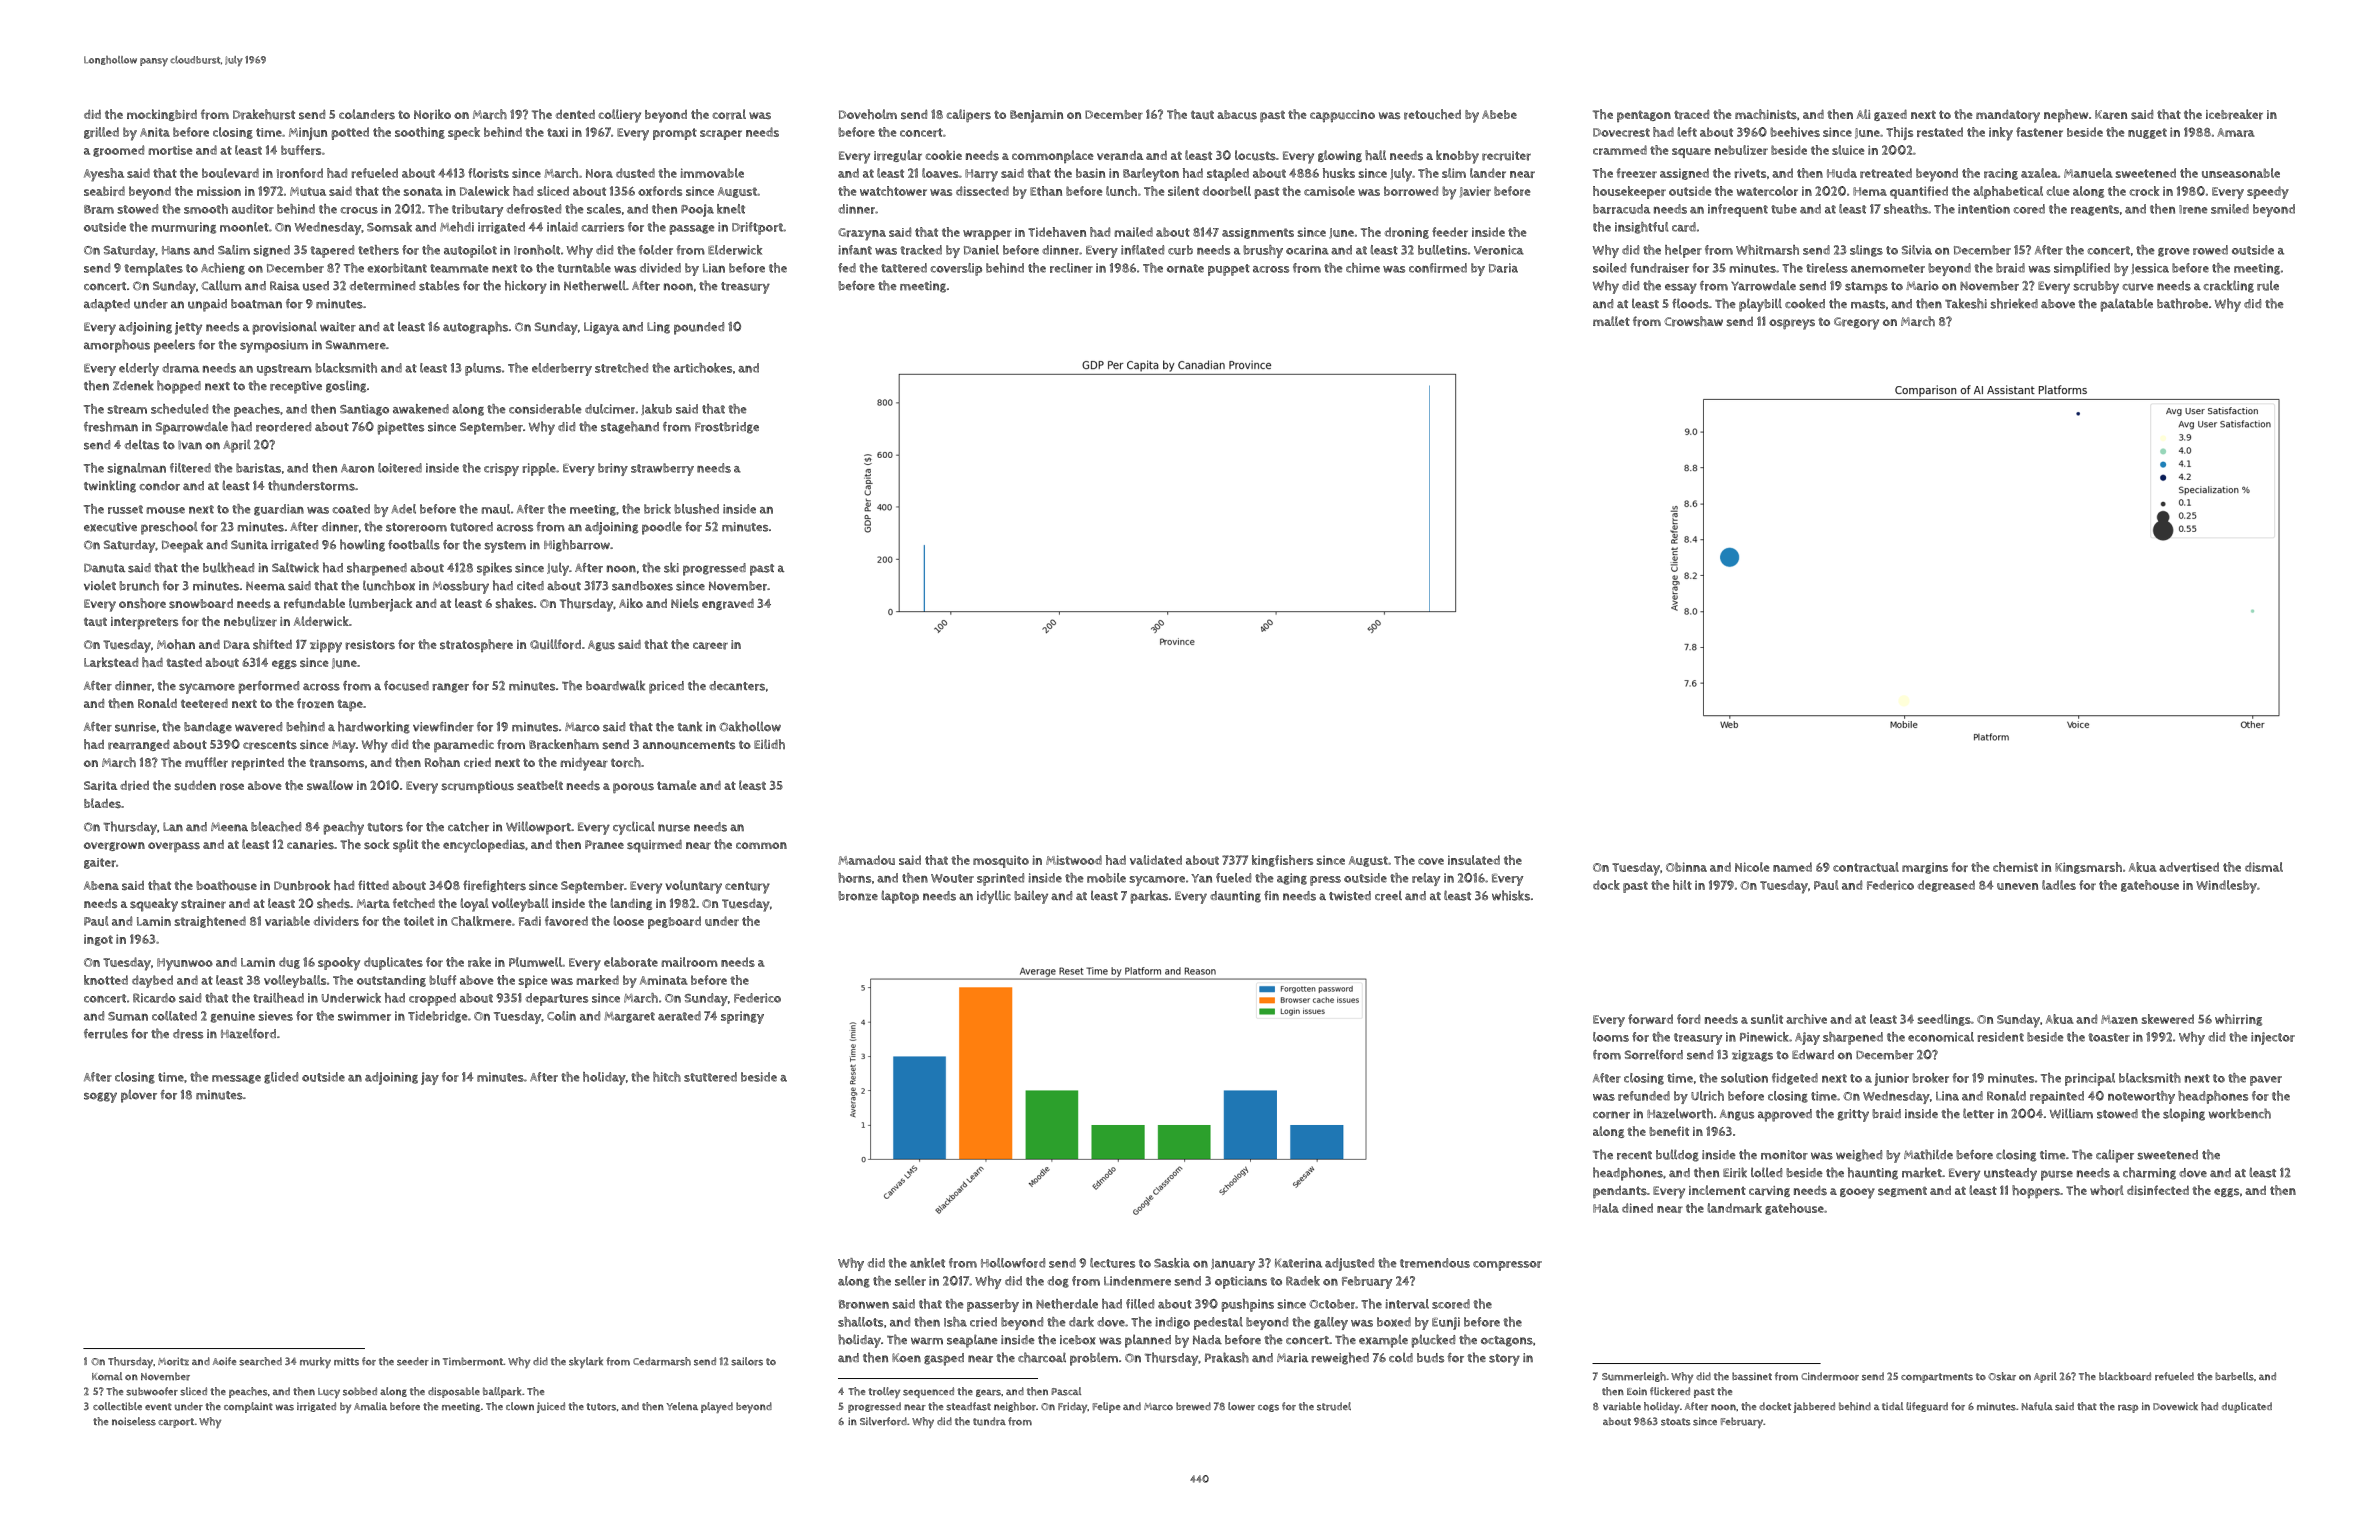  Describe the element at coordinates (474, 905) in the image. I see `loyal` at that location.
